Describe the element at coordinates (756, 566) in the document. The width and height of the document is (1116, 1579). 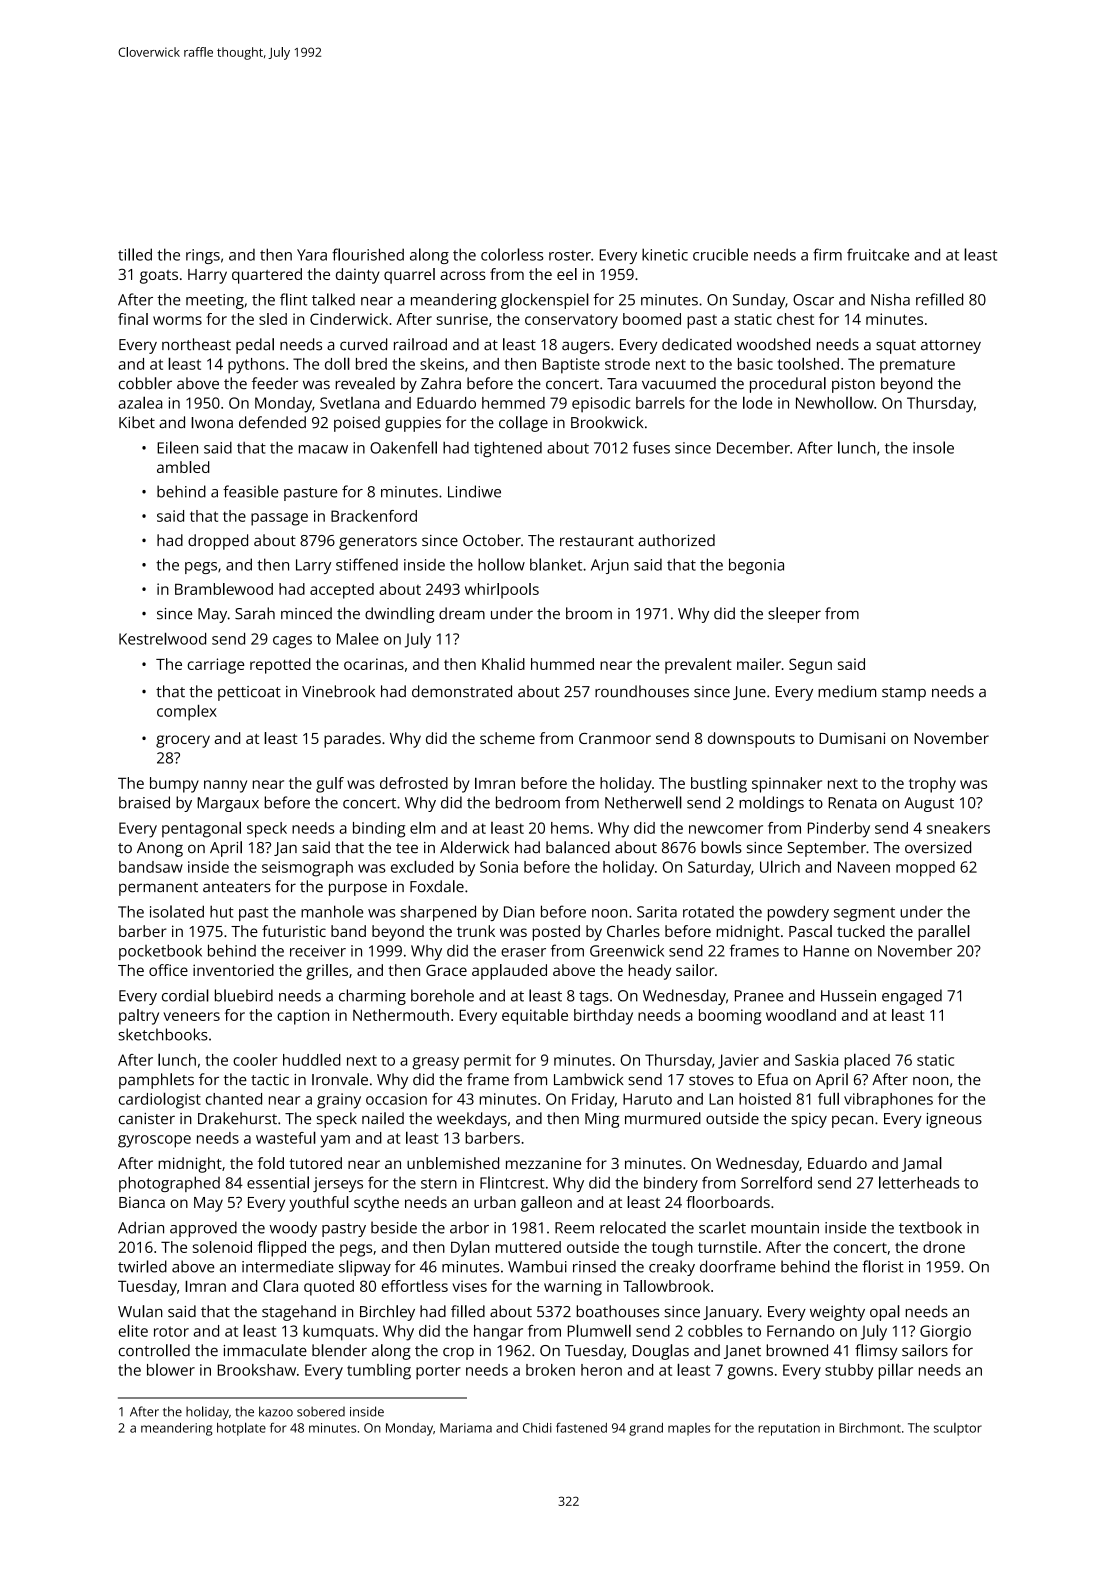
I see `begonia` at that location.
